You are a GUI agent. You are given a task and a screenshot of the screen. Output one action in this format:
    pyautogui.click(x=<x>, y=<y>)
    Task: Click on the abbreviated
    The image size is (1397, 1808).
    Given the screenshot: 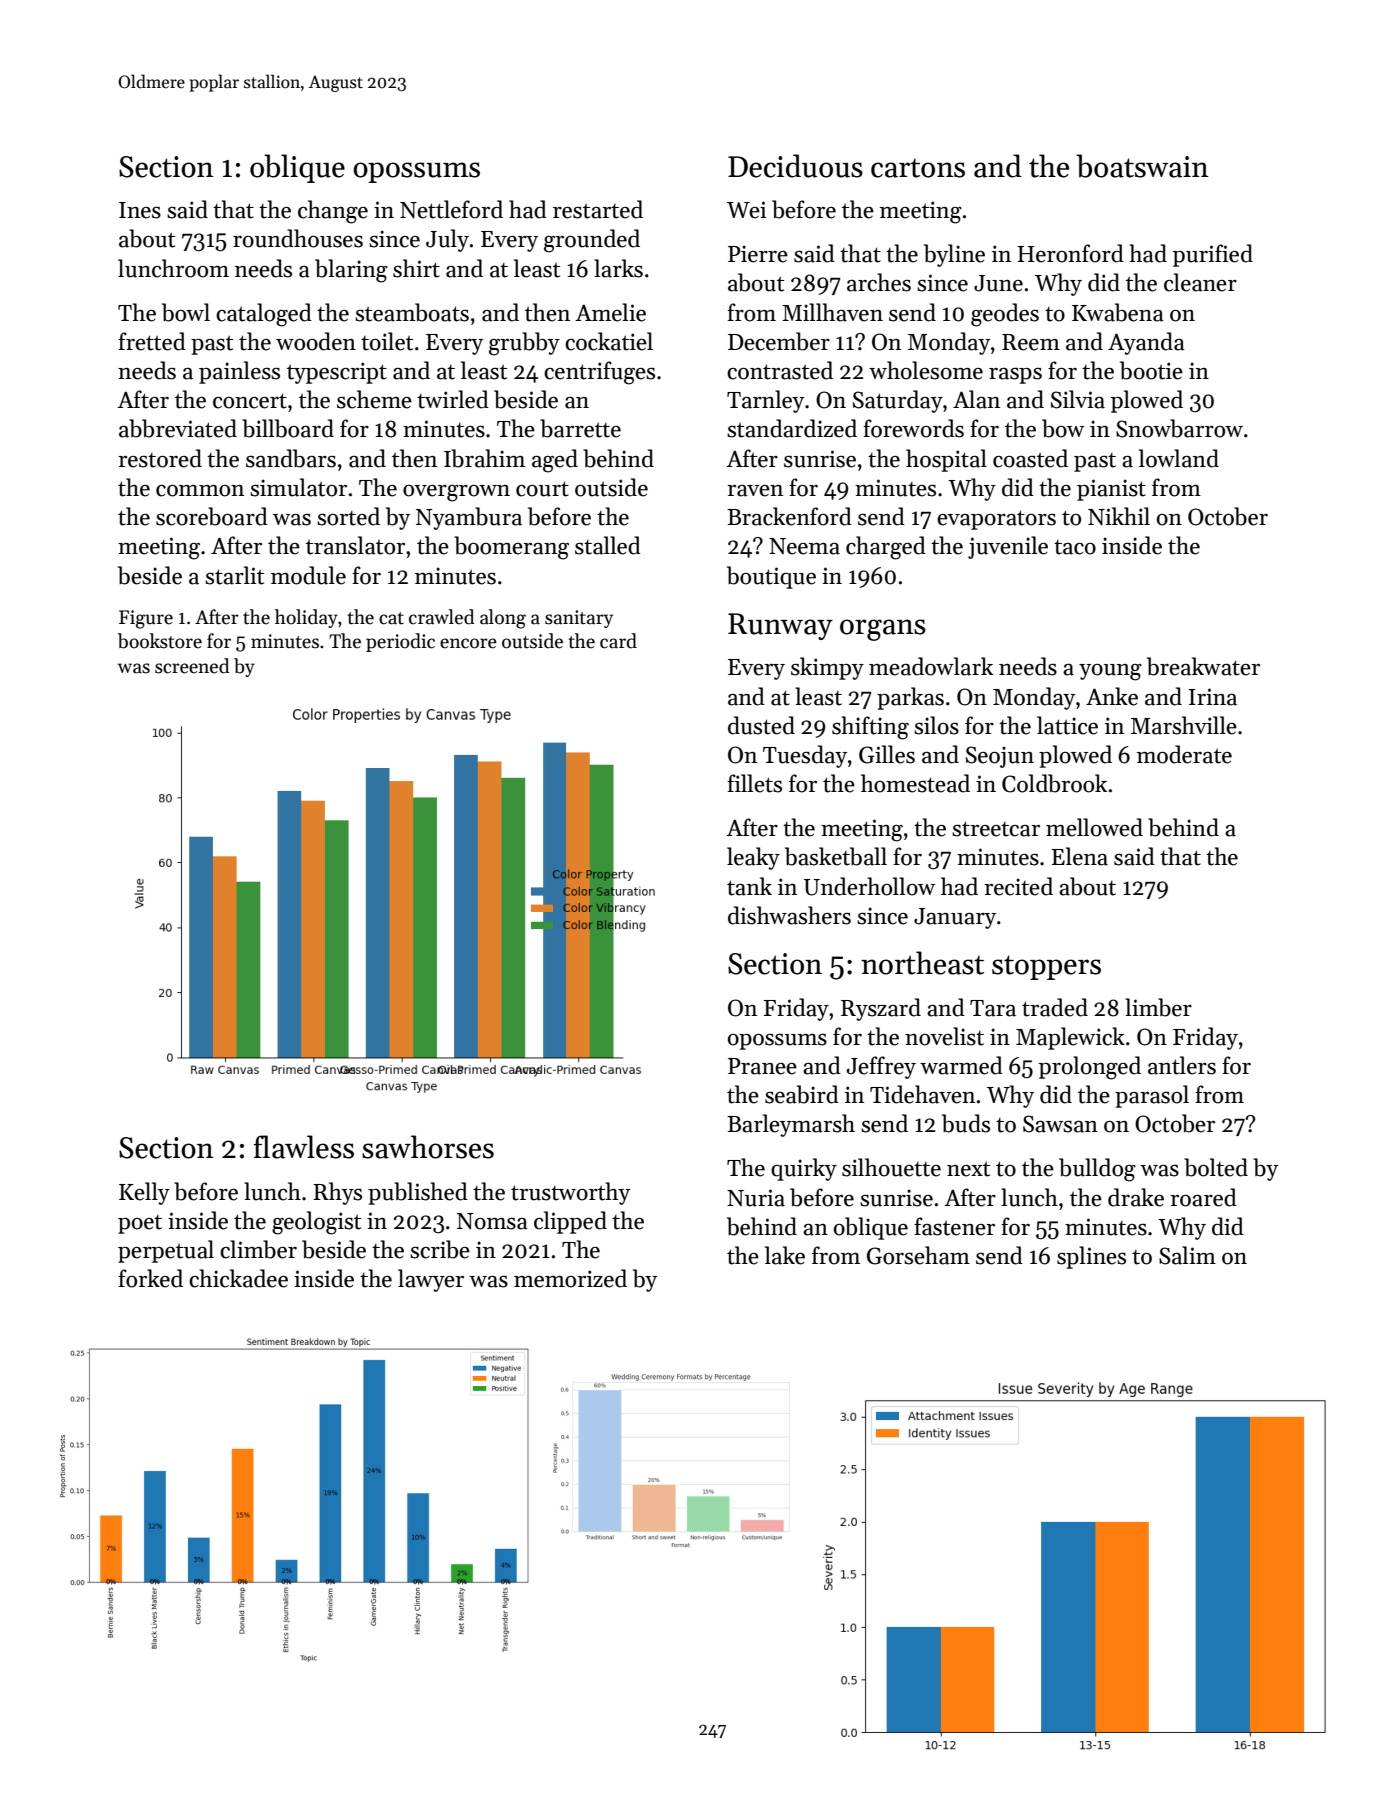 What is the action you would take?
    pyautogui.click(x=178, y=428)
